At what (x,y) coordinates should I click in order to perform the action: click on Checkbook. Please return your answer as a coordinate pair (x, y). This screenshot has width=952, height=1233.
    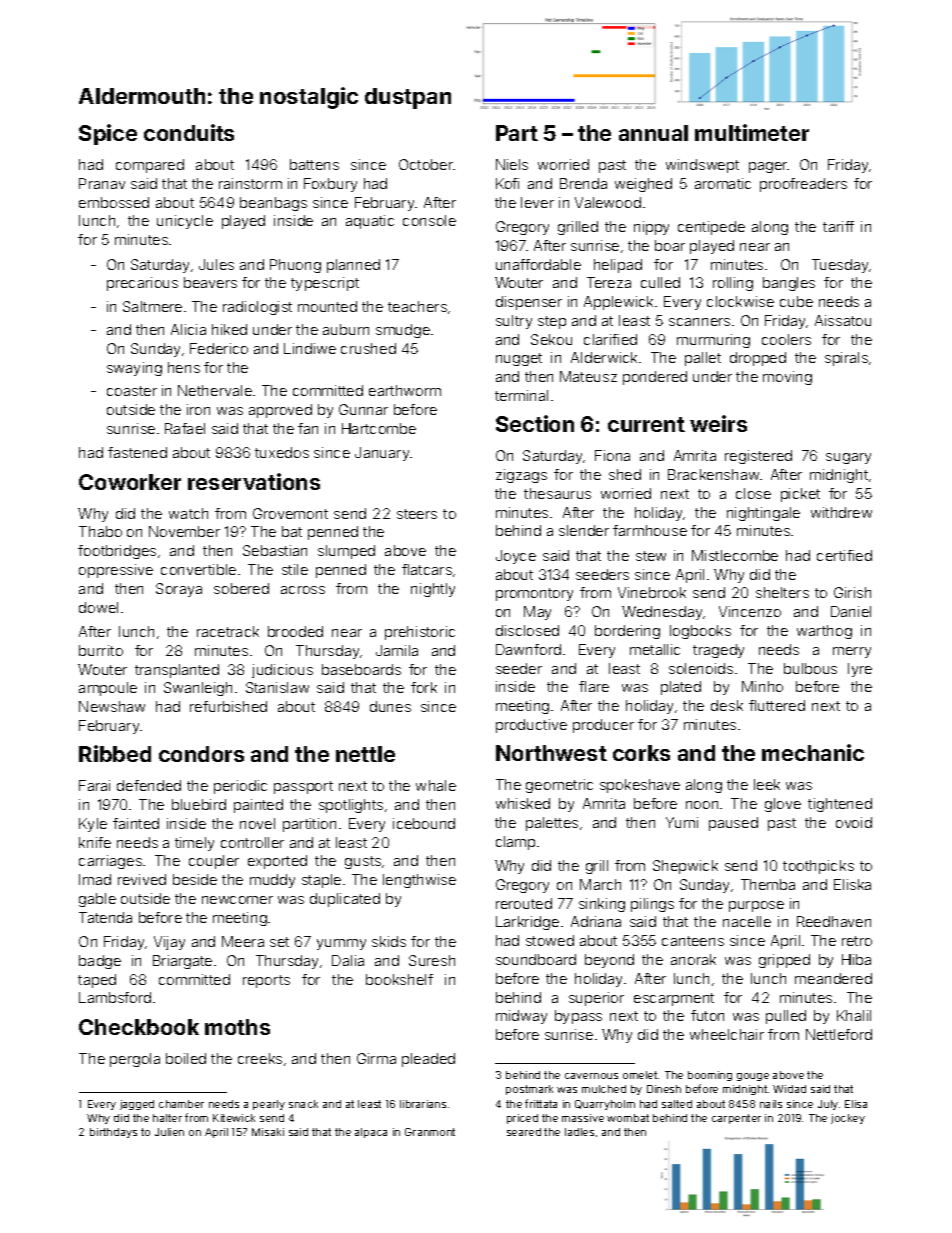
    Looking at the image, I should click on (139, 1027).
